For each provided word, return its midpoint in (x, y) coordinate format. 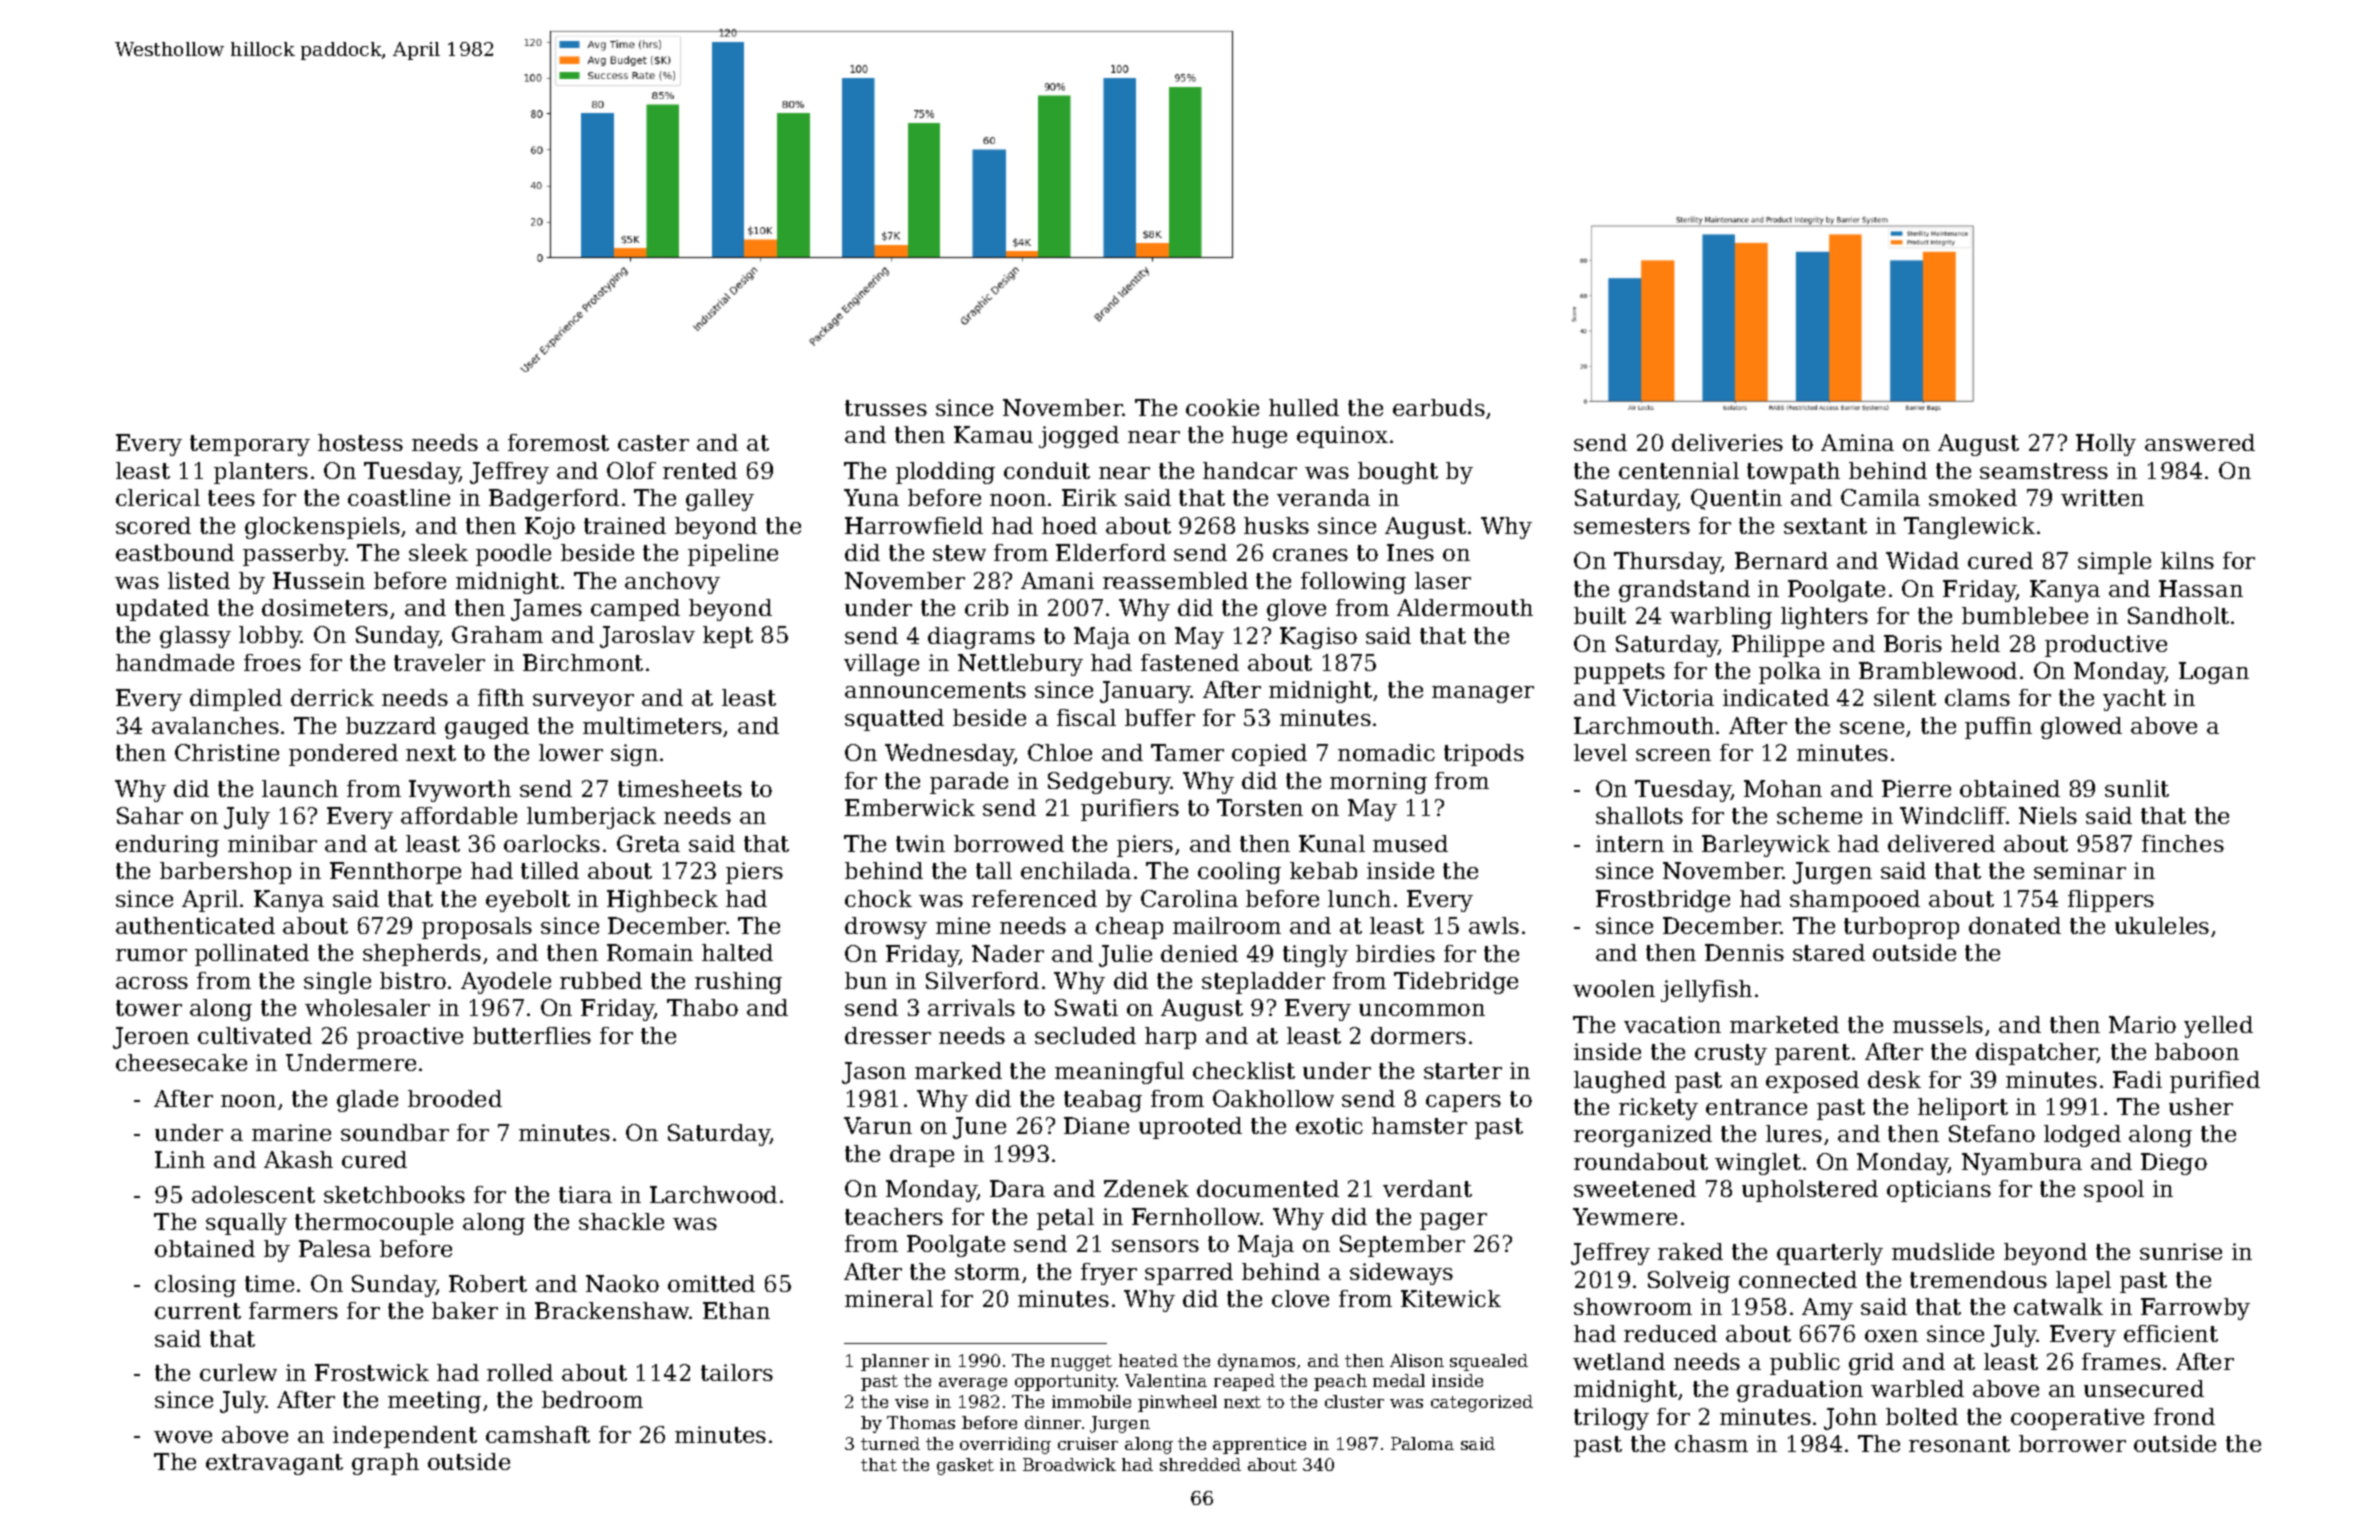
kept (728, 637)
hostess (360, 442)
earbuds (1439, 407)
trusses (886, 408)
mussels (1938, 1024)
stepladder (1263, 983)
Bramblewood (1938, 670)
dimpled (236, 700)
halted (737, 952)
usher (2201, 1106)
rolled (520, 1372)
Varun (878, 1125)
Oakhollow (1273, 1098)
